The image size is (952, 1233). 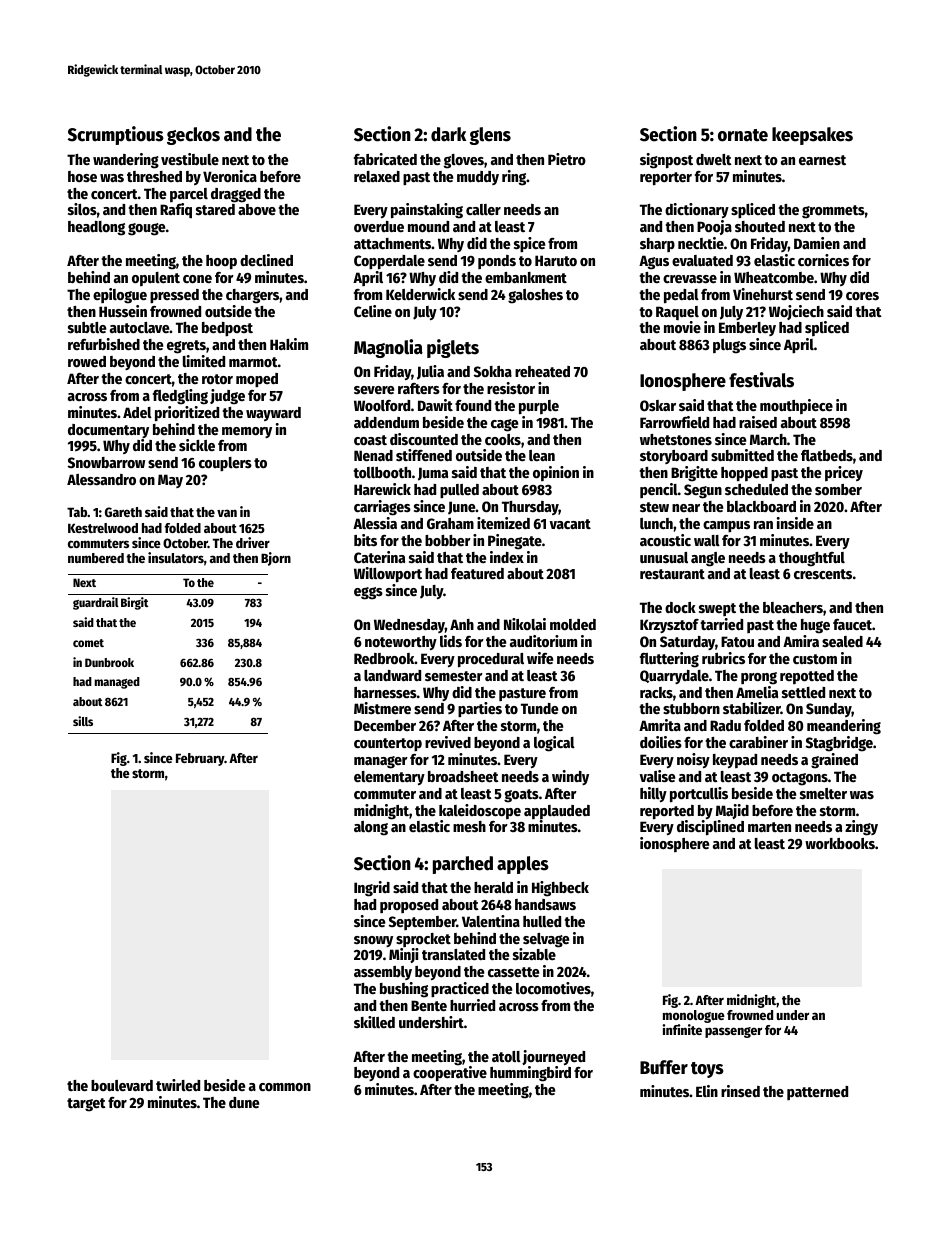 What do you see at coordinates (448, 742) in the document?
I see `revived` at bounding box center [448, 742].
